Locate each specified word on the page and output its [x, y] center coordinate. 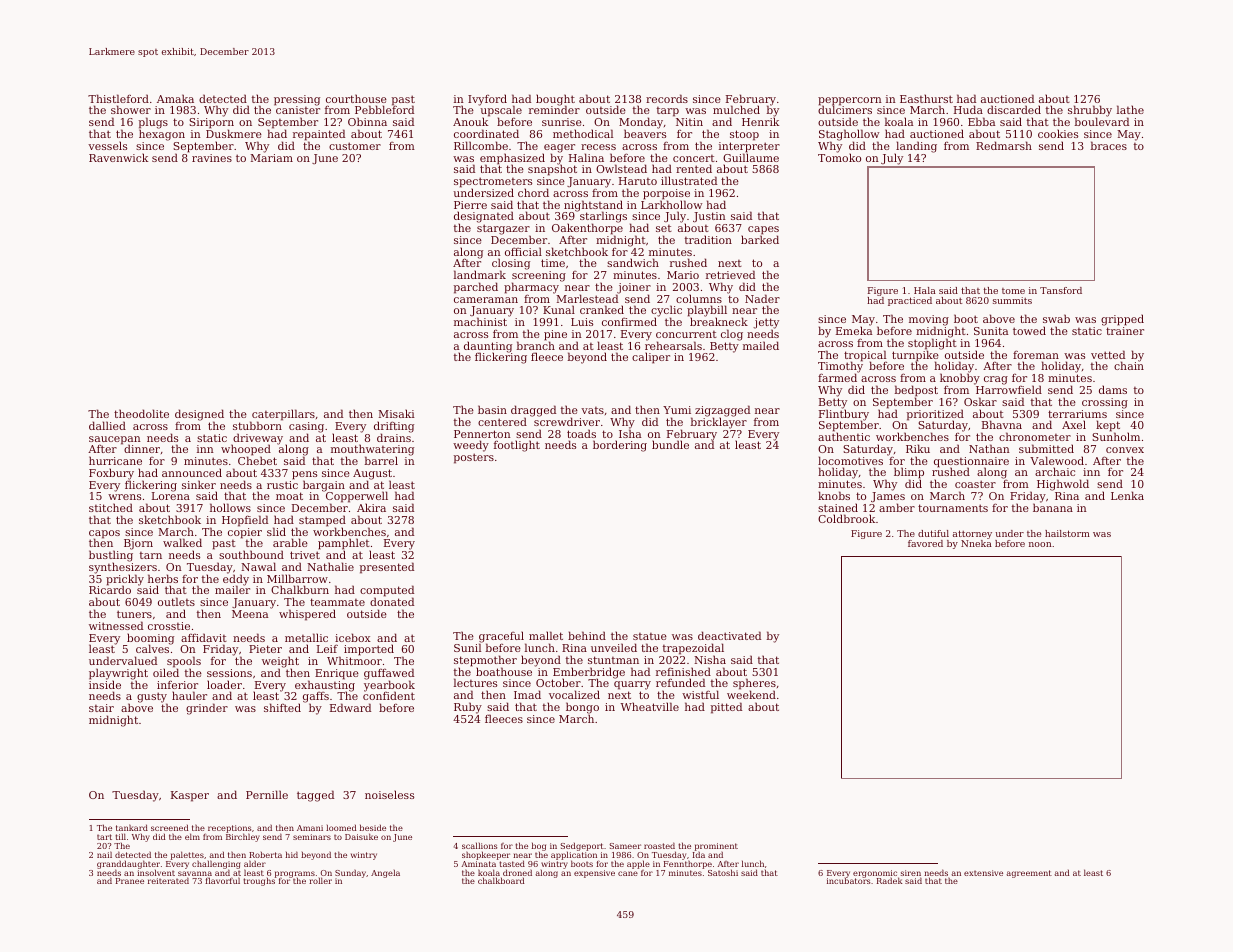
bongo [582, 708]
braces [1108, 145]
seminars [312, 837]
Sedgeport [582, 847]
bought [555, 100]
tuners [134, 614]
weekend [751, 695]
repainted [319, 135]
